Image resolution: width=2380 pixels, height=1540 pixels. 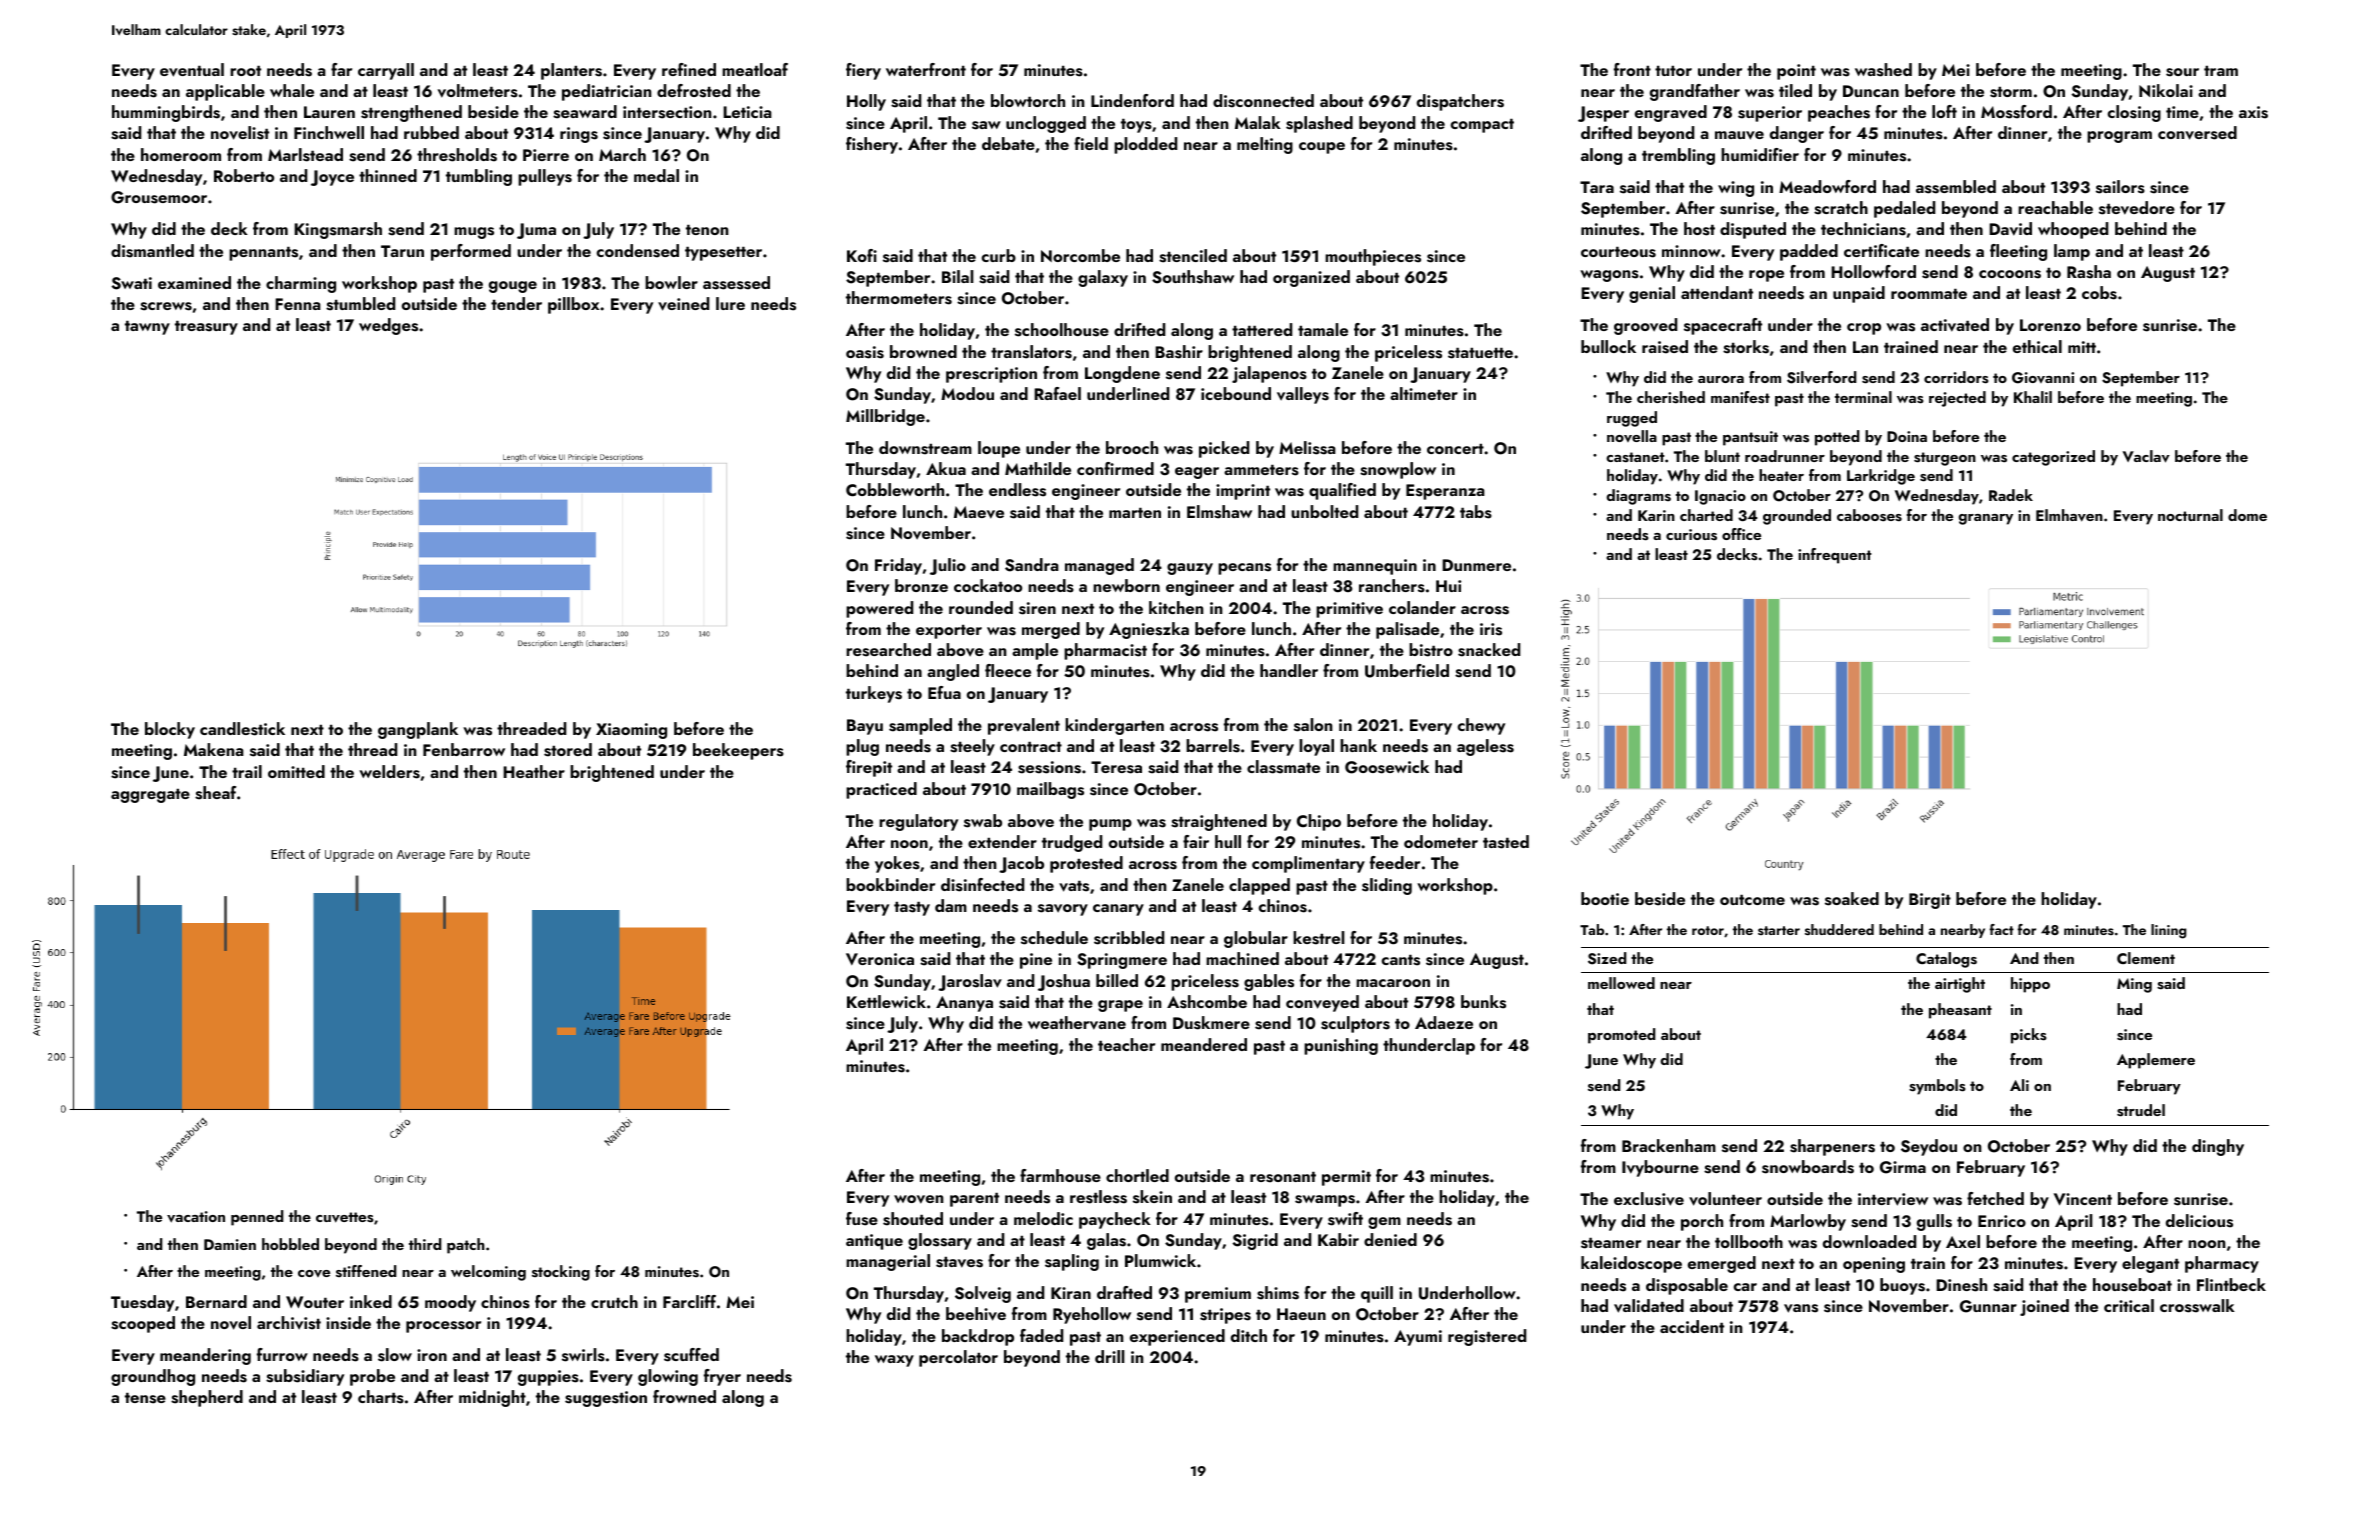 What do you see at coordinates (443, 1327) in the document?
I see `processor` at bounding box center [443, 1327].
